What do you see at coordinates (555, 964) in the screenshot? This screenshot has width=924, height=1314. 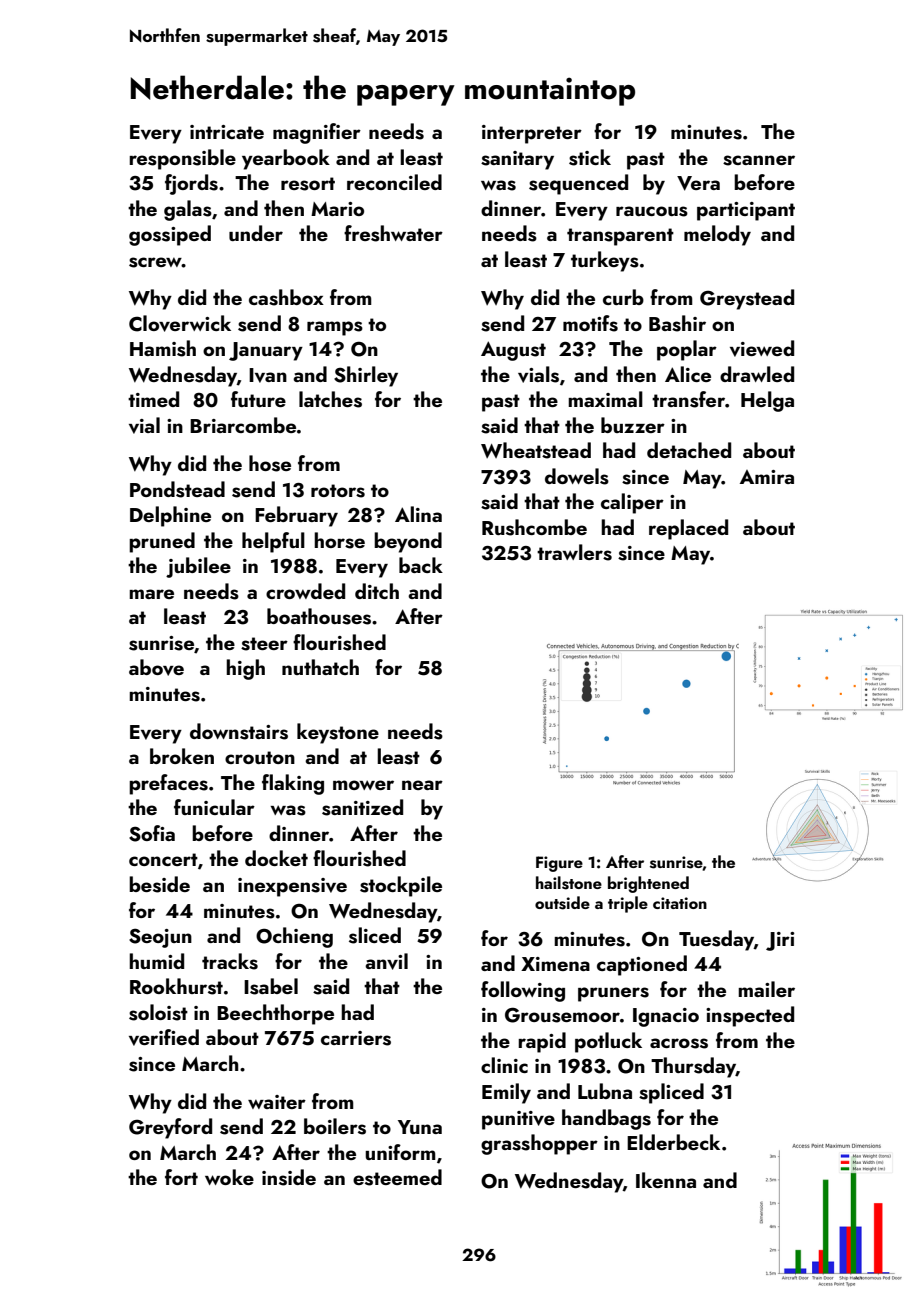 I see `Ximena` at bounding box center [555, 964].
